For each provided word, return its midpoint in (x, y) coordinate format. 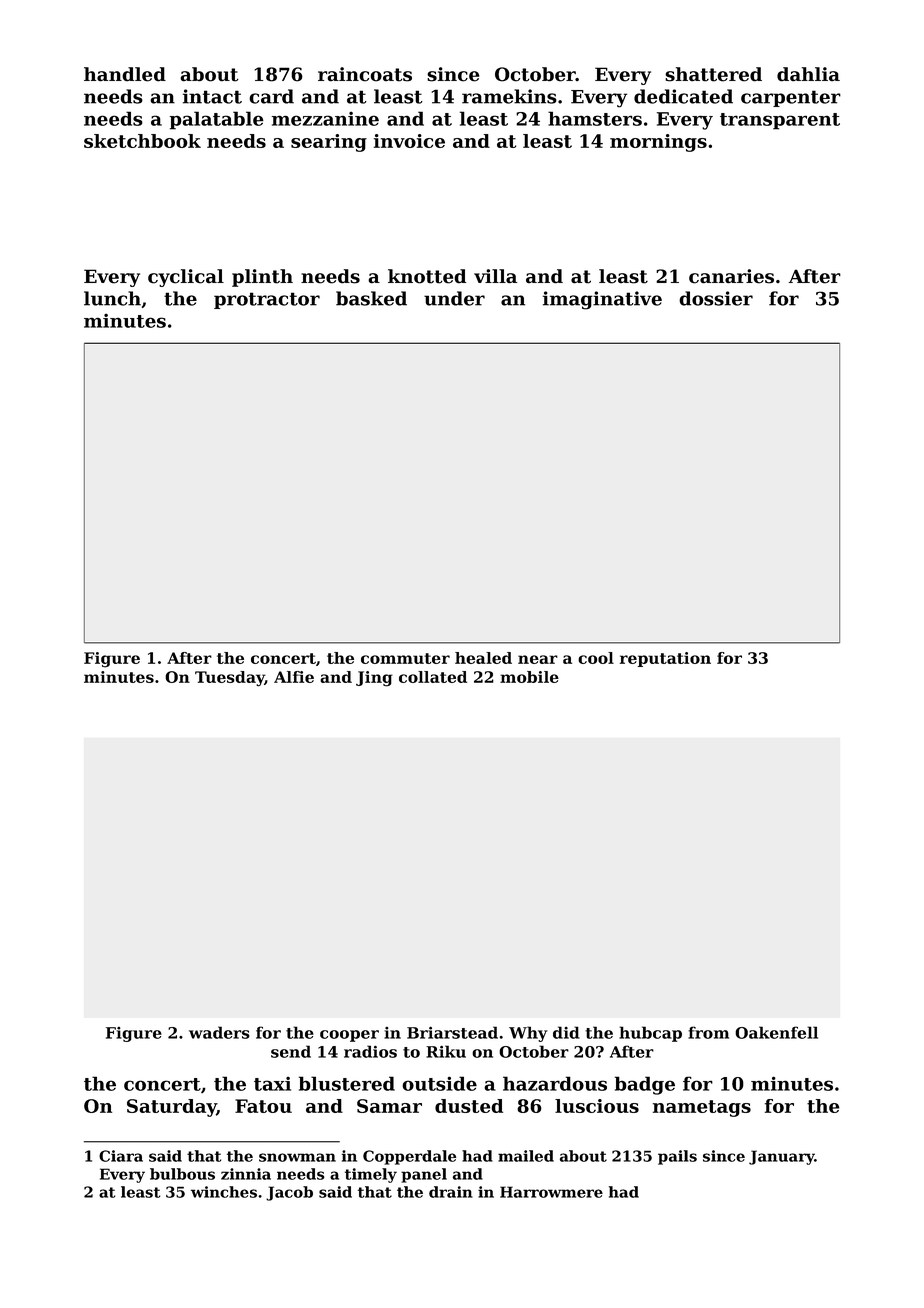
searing (329, 143)
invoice (409, 141)
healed (483, 658)
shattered (713, 74)
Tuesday (230, 679)
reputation (665, 659)
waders (219, 1032)
